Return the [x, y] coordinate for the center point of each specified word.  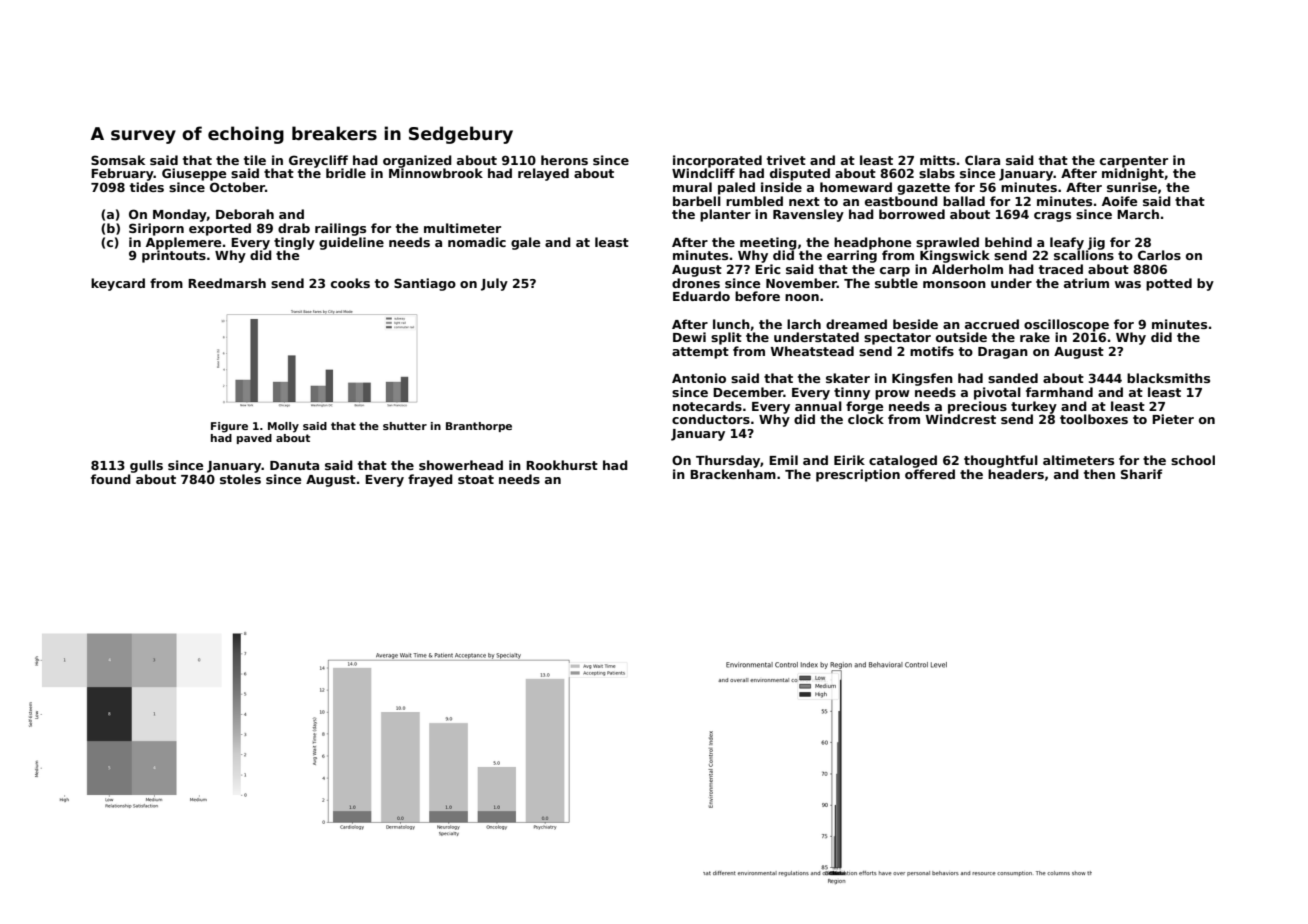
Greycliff [318, 161]
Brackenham [733, 474]
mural [692, 187]
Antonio [699, 378]
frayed [430, 480]
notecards [707, 406]
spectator [897, 339]
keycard [118, 284]
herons [564, 160]
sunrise [1132, 187]
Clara [982, 160]
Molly [283, 427]
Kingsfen [922, 379]
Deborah [245, 214]
